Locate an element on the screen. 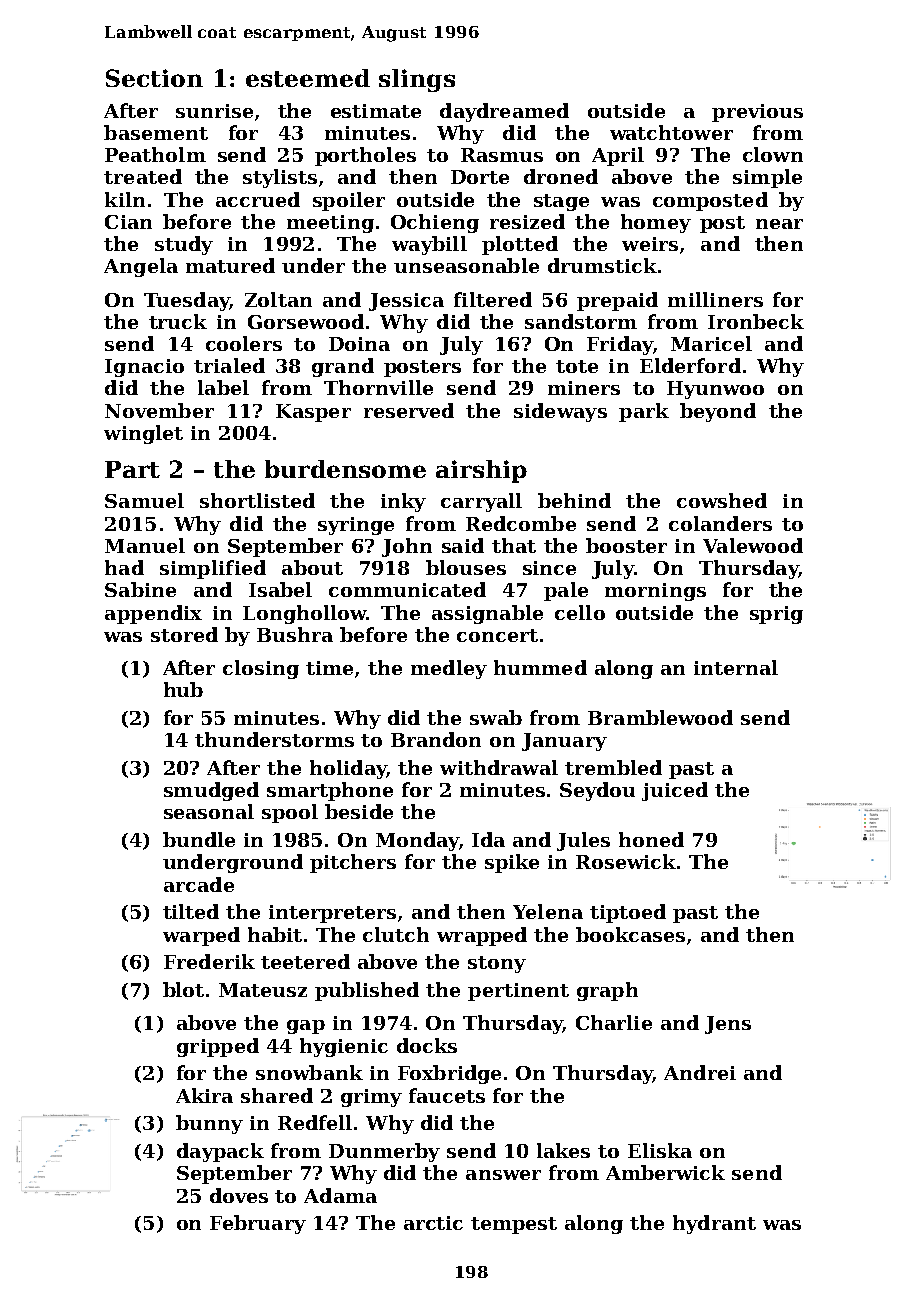  teetered is located at coordinates (305, 961).
